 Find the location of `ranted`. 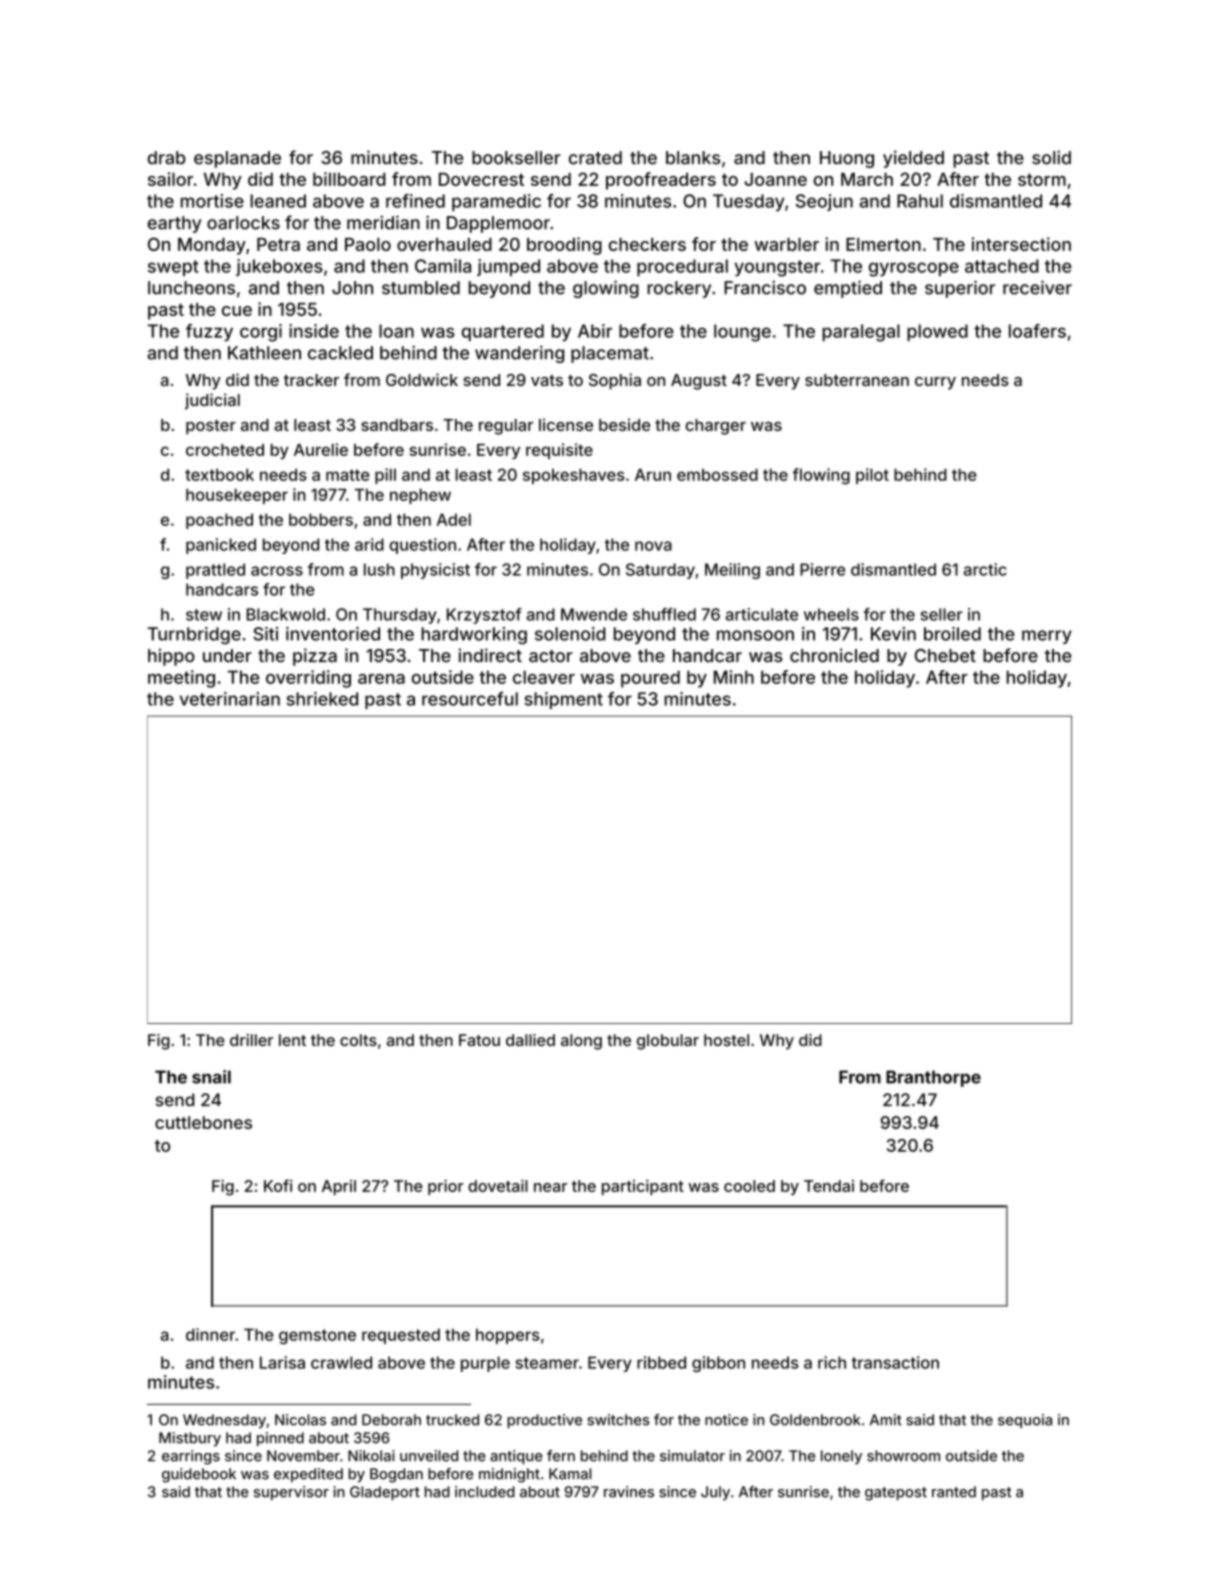

ranted is located at coordinates (954, 1492).
